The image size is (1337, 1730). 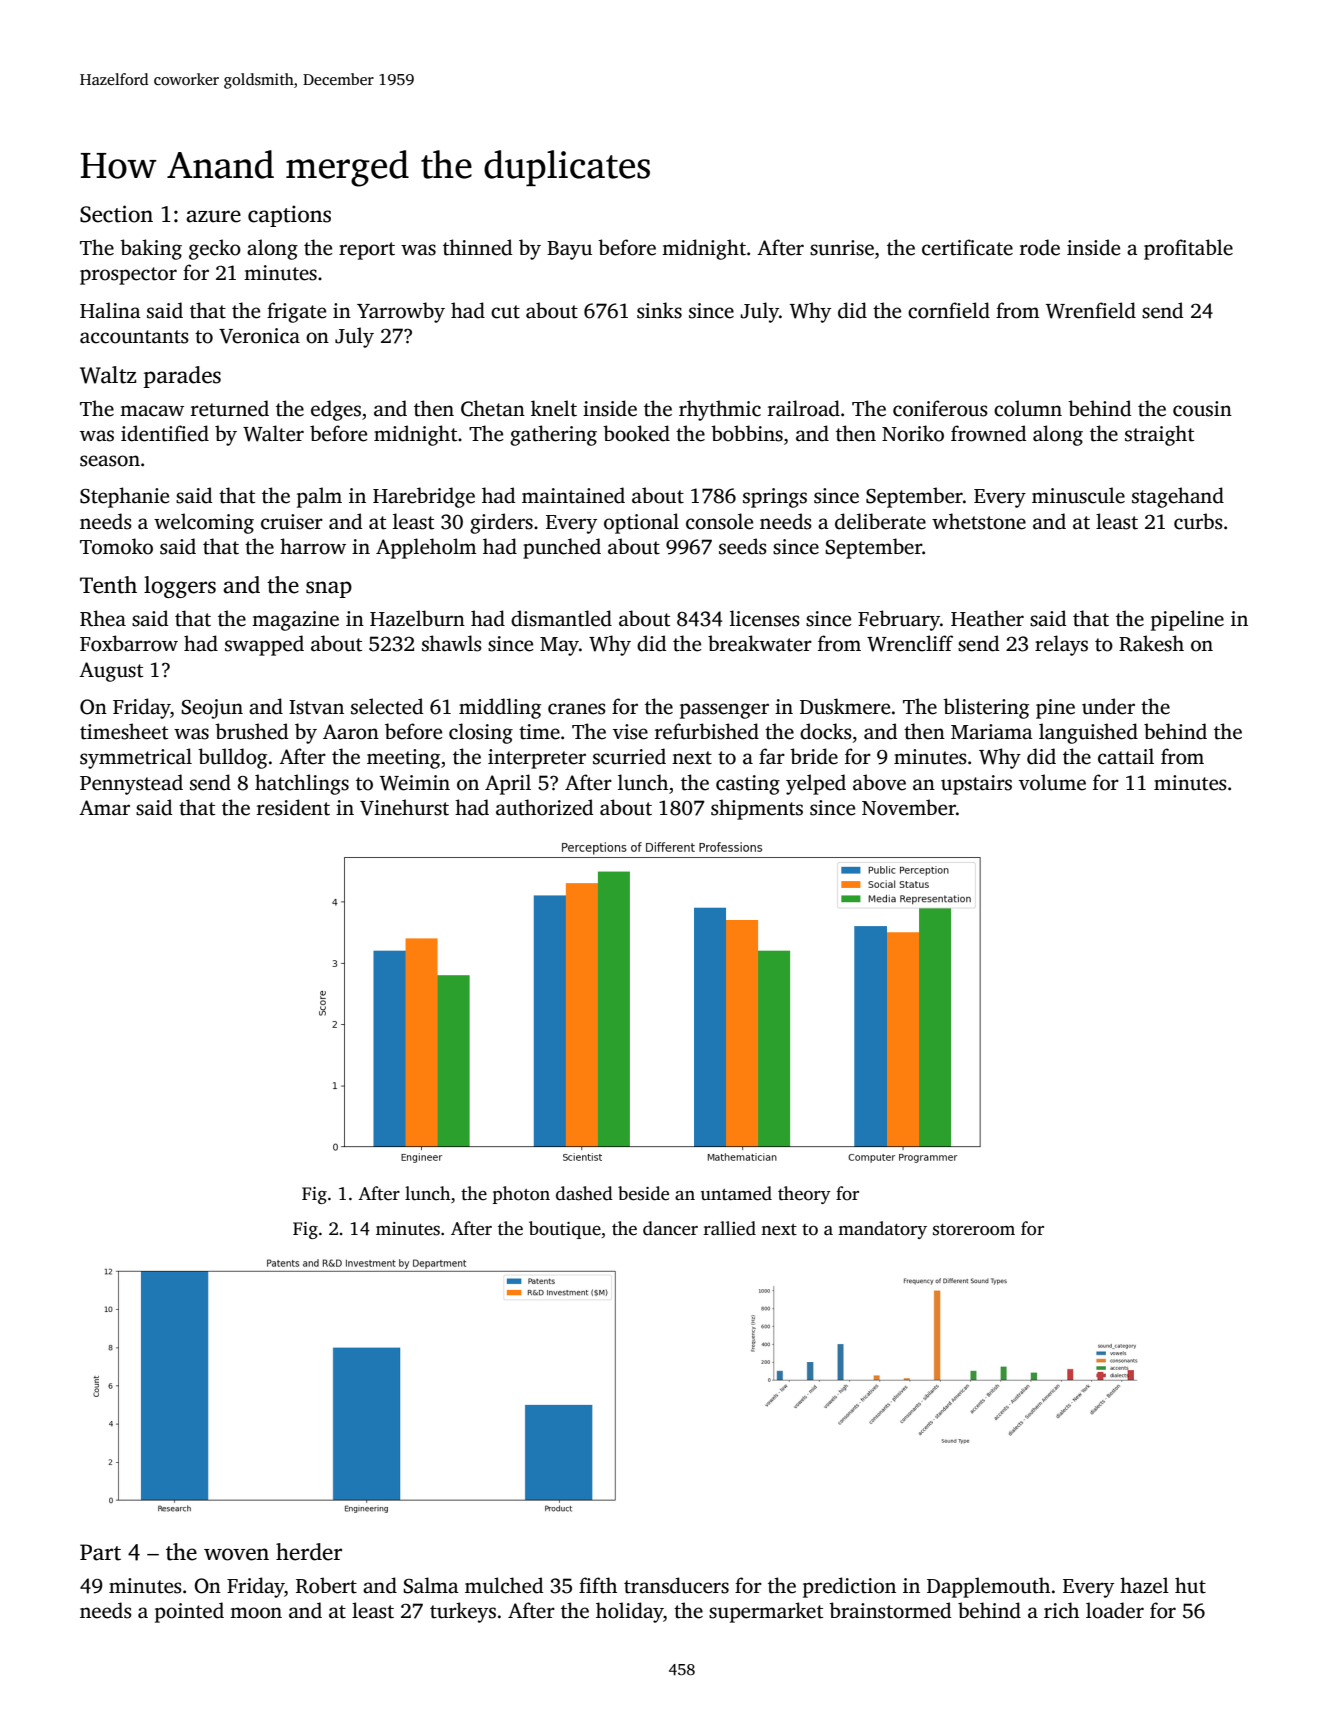 What do you see at coordinates (1126, 756) in the screenshot?
I see `cattail` at bounding box center [1126, 756].
